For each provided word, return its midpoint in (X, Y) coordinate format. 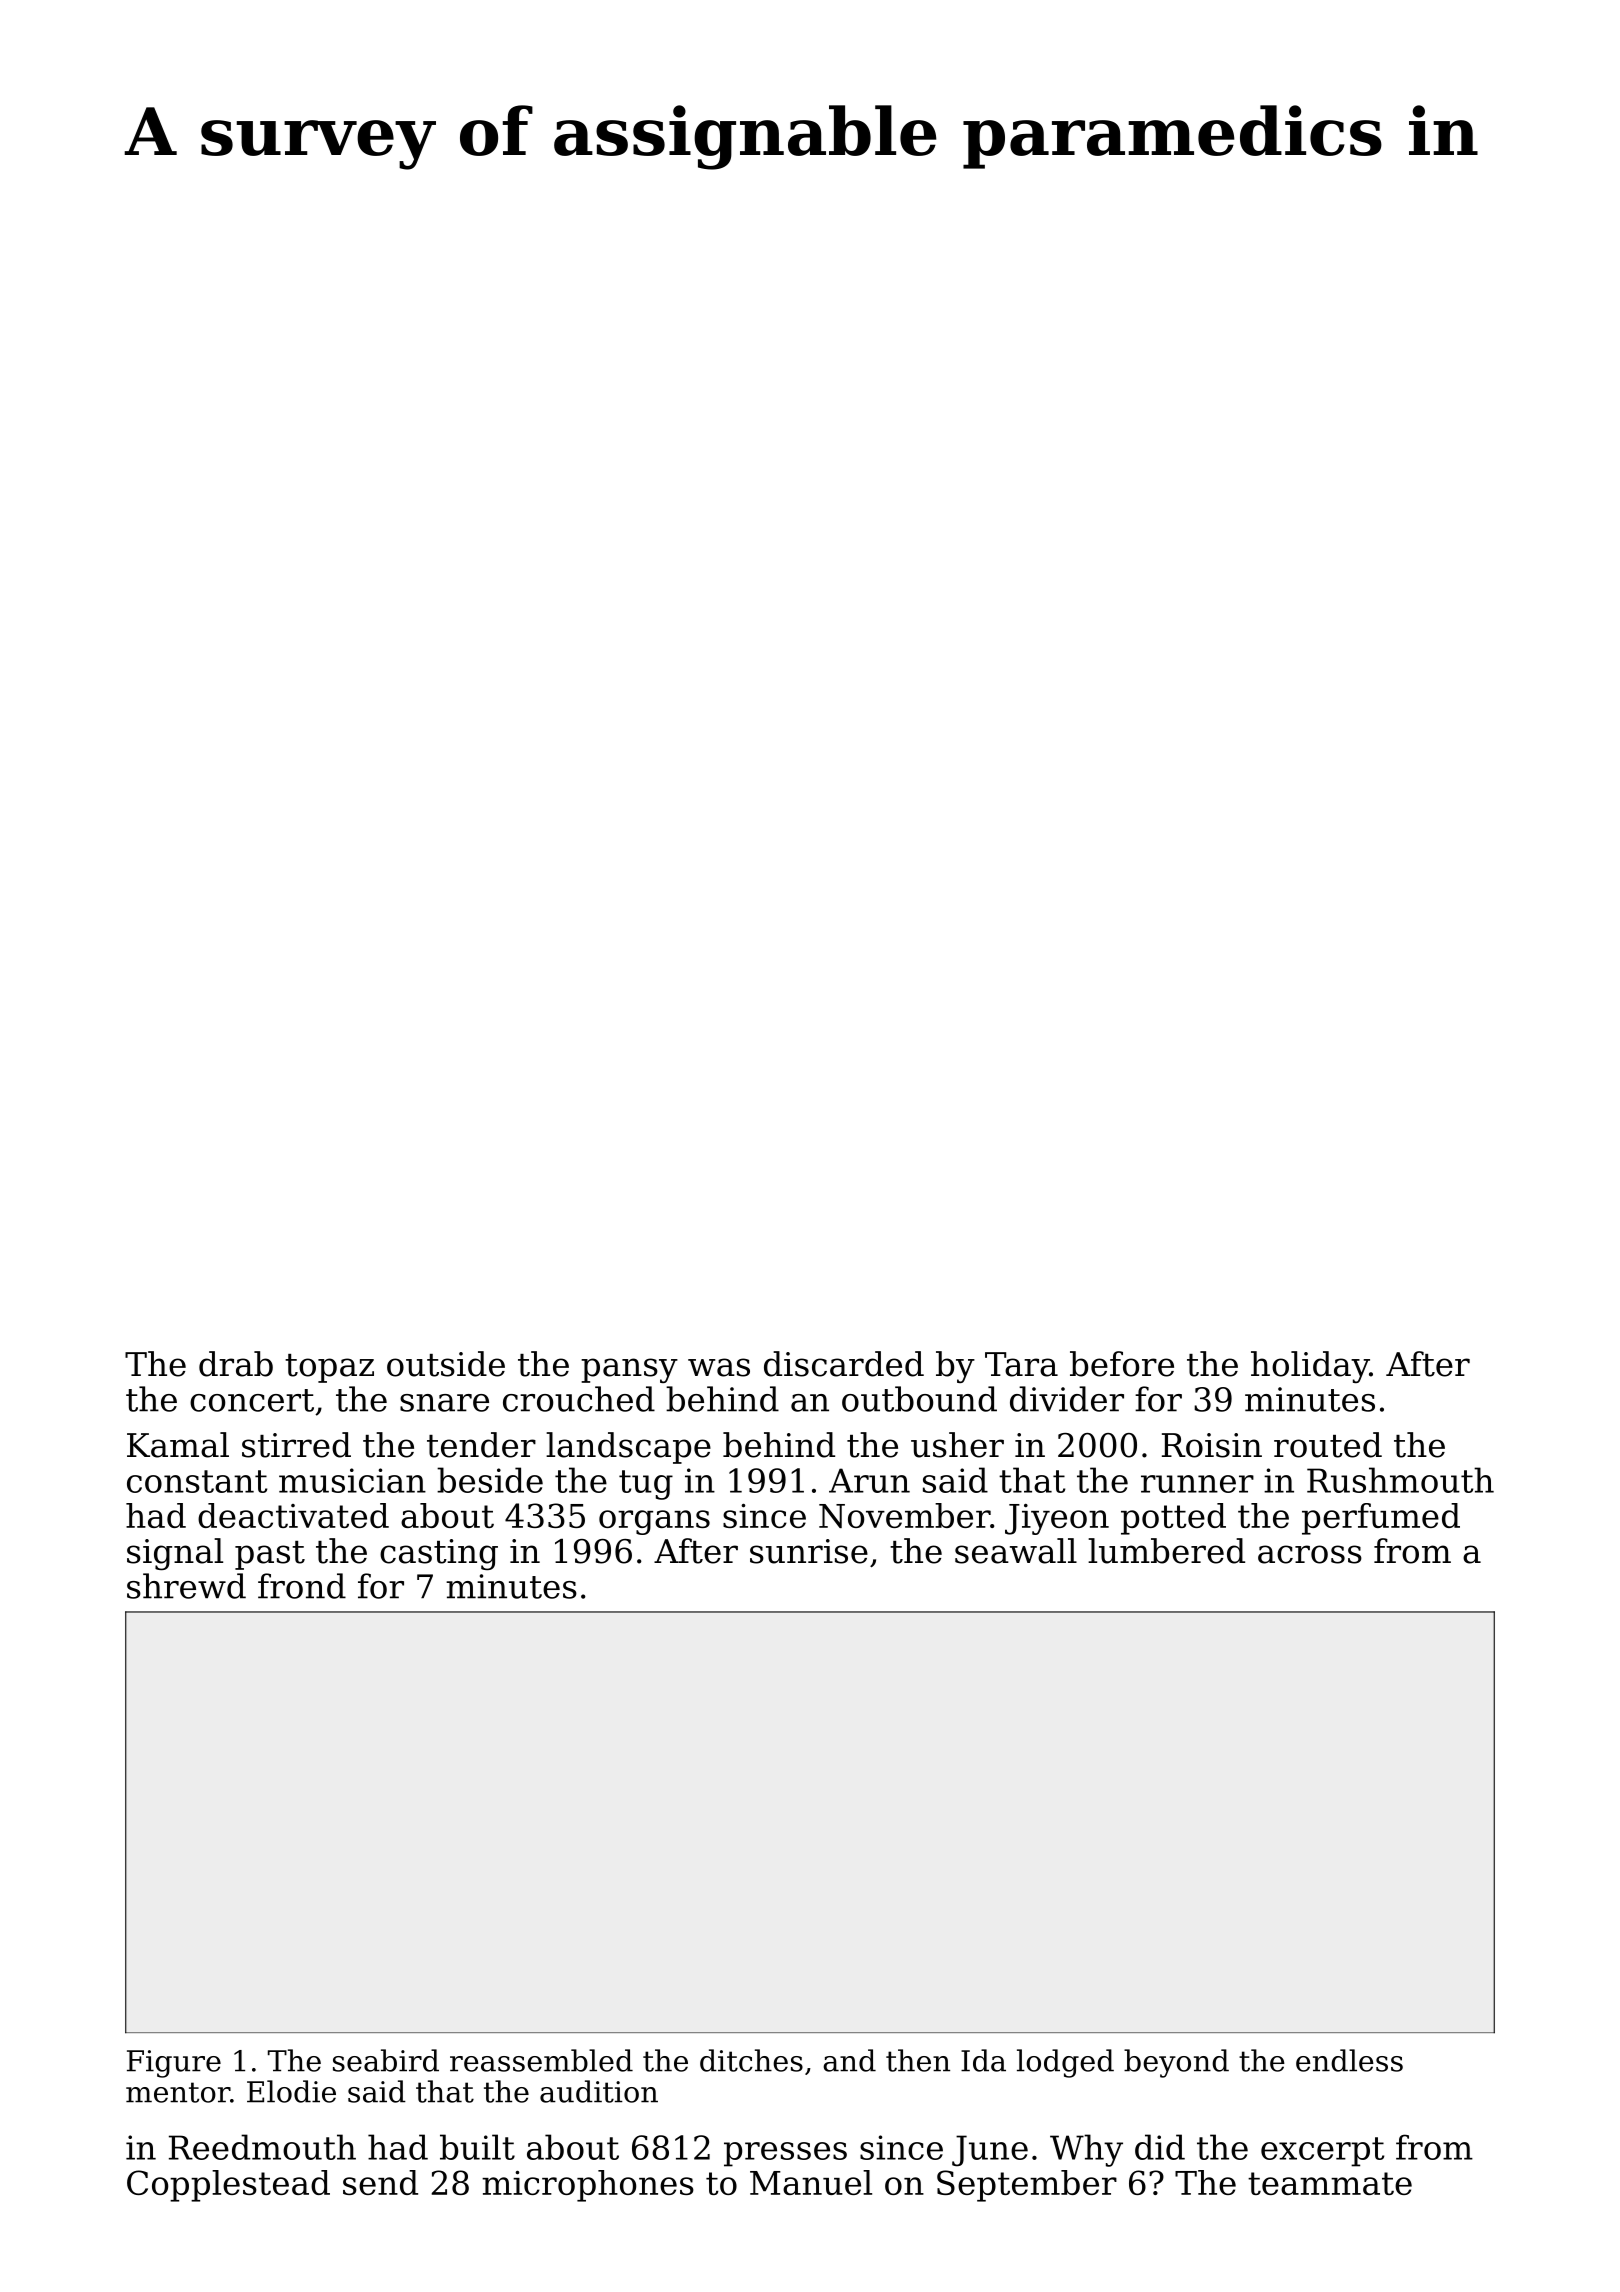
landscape (628, 1448)
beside (490, 1480)
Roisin (1212, 1445)
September (1027, 2186)
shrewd (186, 1586)
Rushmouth (1400, 1480)
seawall (1016, 1551)
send (380, 2182)
